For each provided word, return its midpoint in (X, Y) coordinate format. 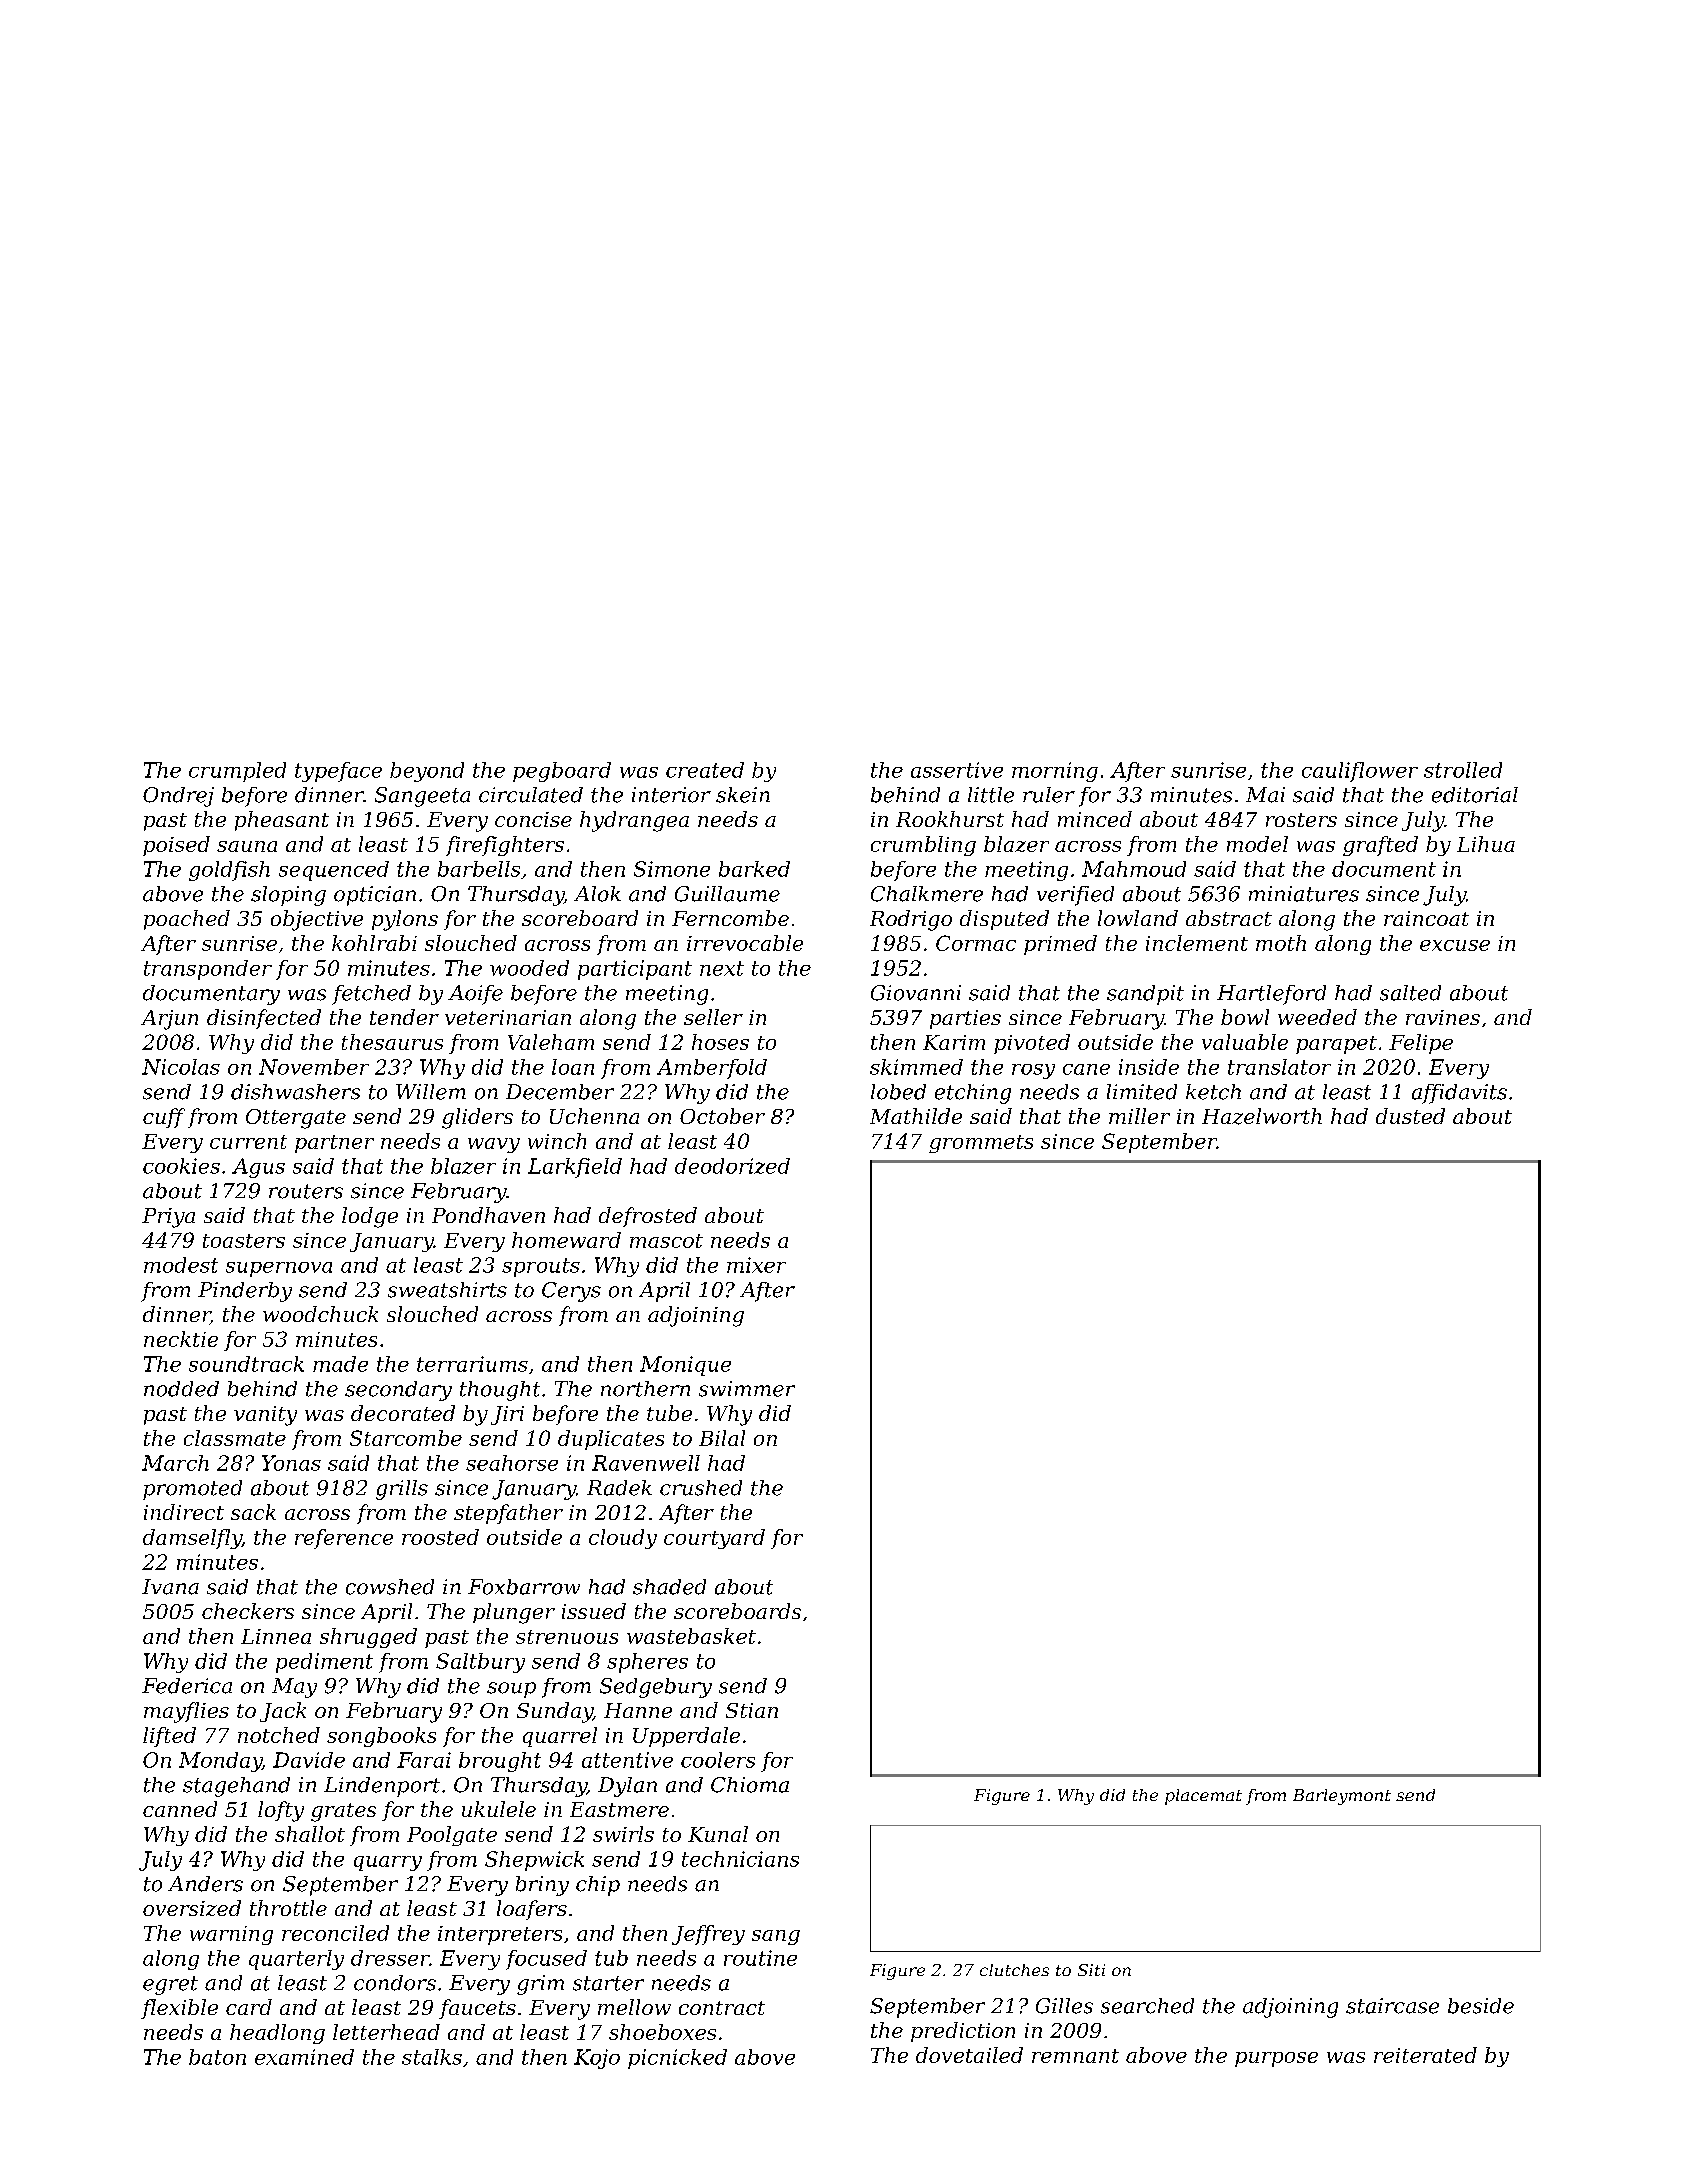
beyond (427, 772)
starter (608, 1983)
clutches (1014, 1970)
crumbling (923, 846)
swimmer (747, 1389)
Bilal (722, 1438)
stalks (432, 2057)
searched (1147, 2006)
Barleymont (1342, 1797)
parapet (1336, 1045)
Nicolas (181, 1067)
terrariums (472, 1364)
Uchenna (594, 1116)
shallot (310, 1834)
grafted (1380, 846)
